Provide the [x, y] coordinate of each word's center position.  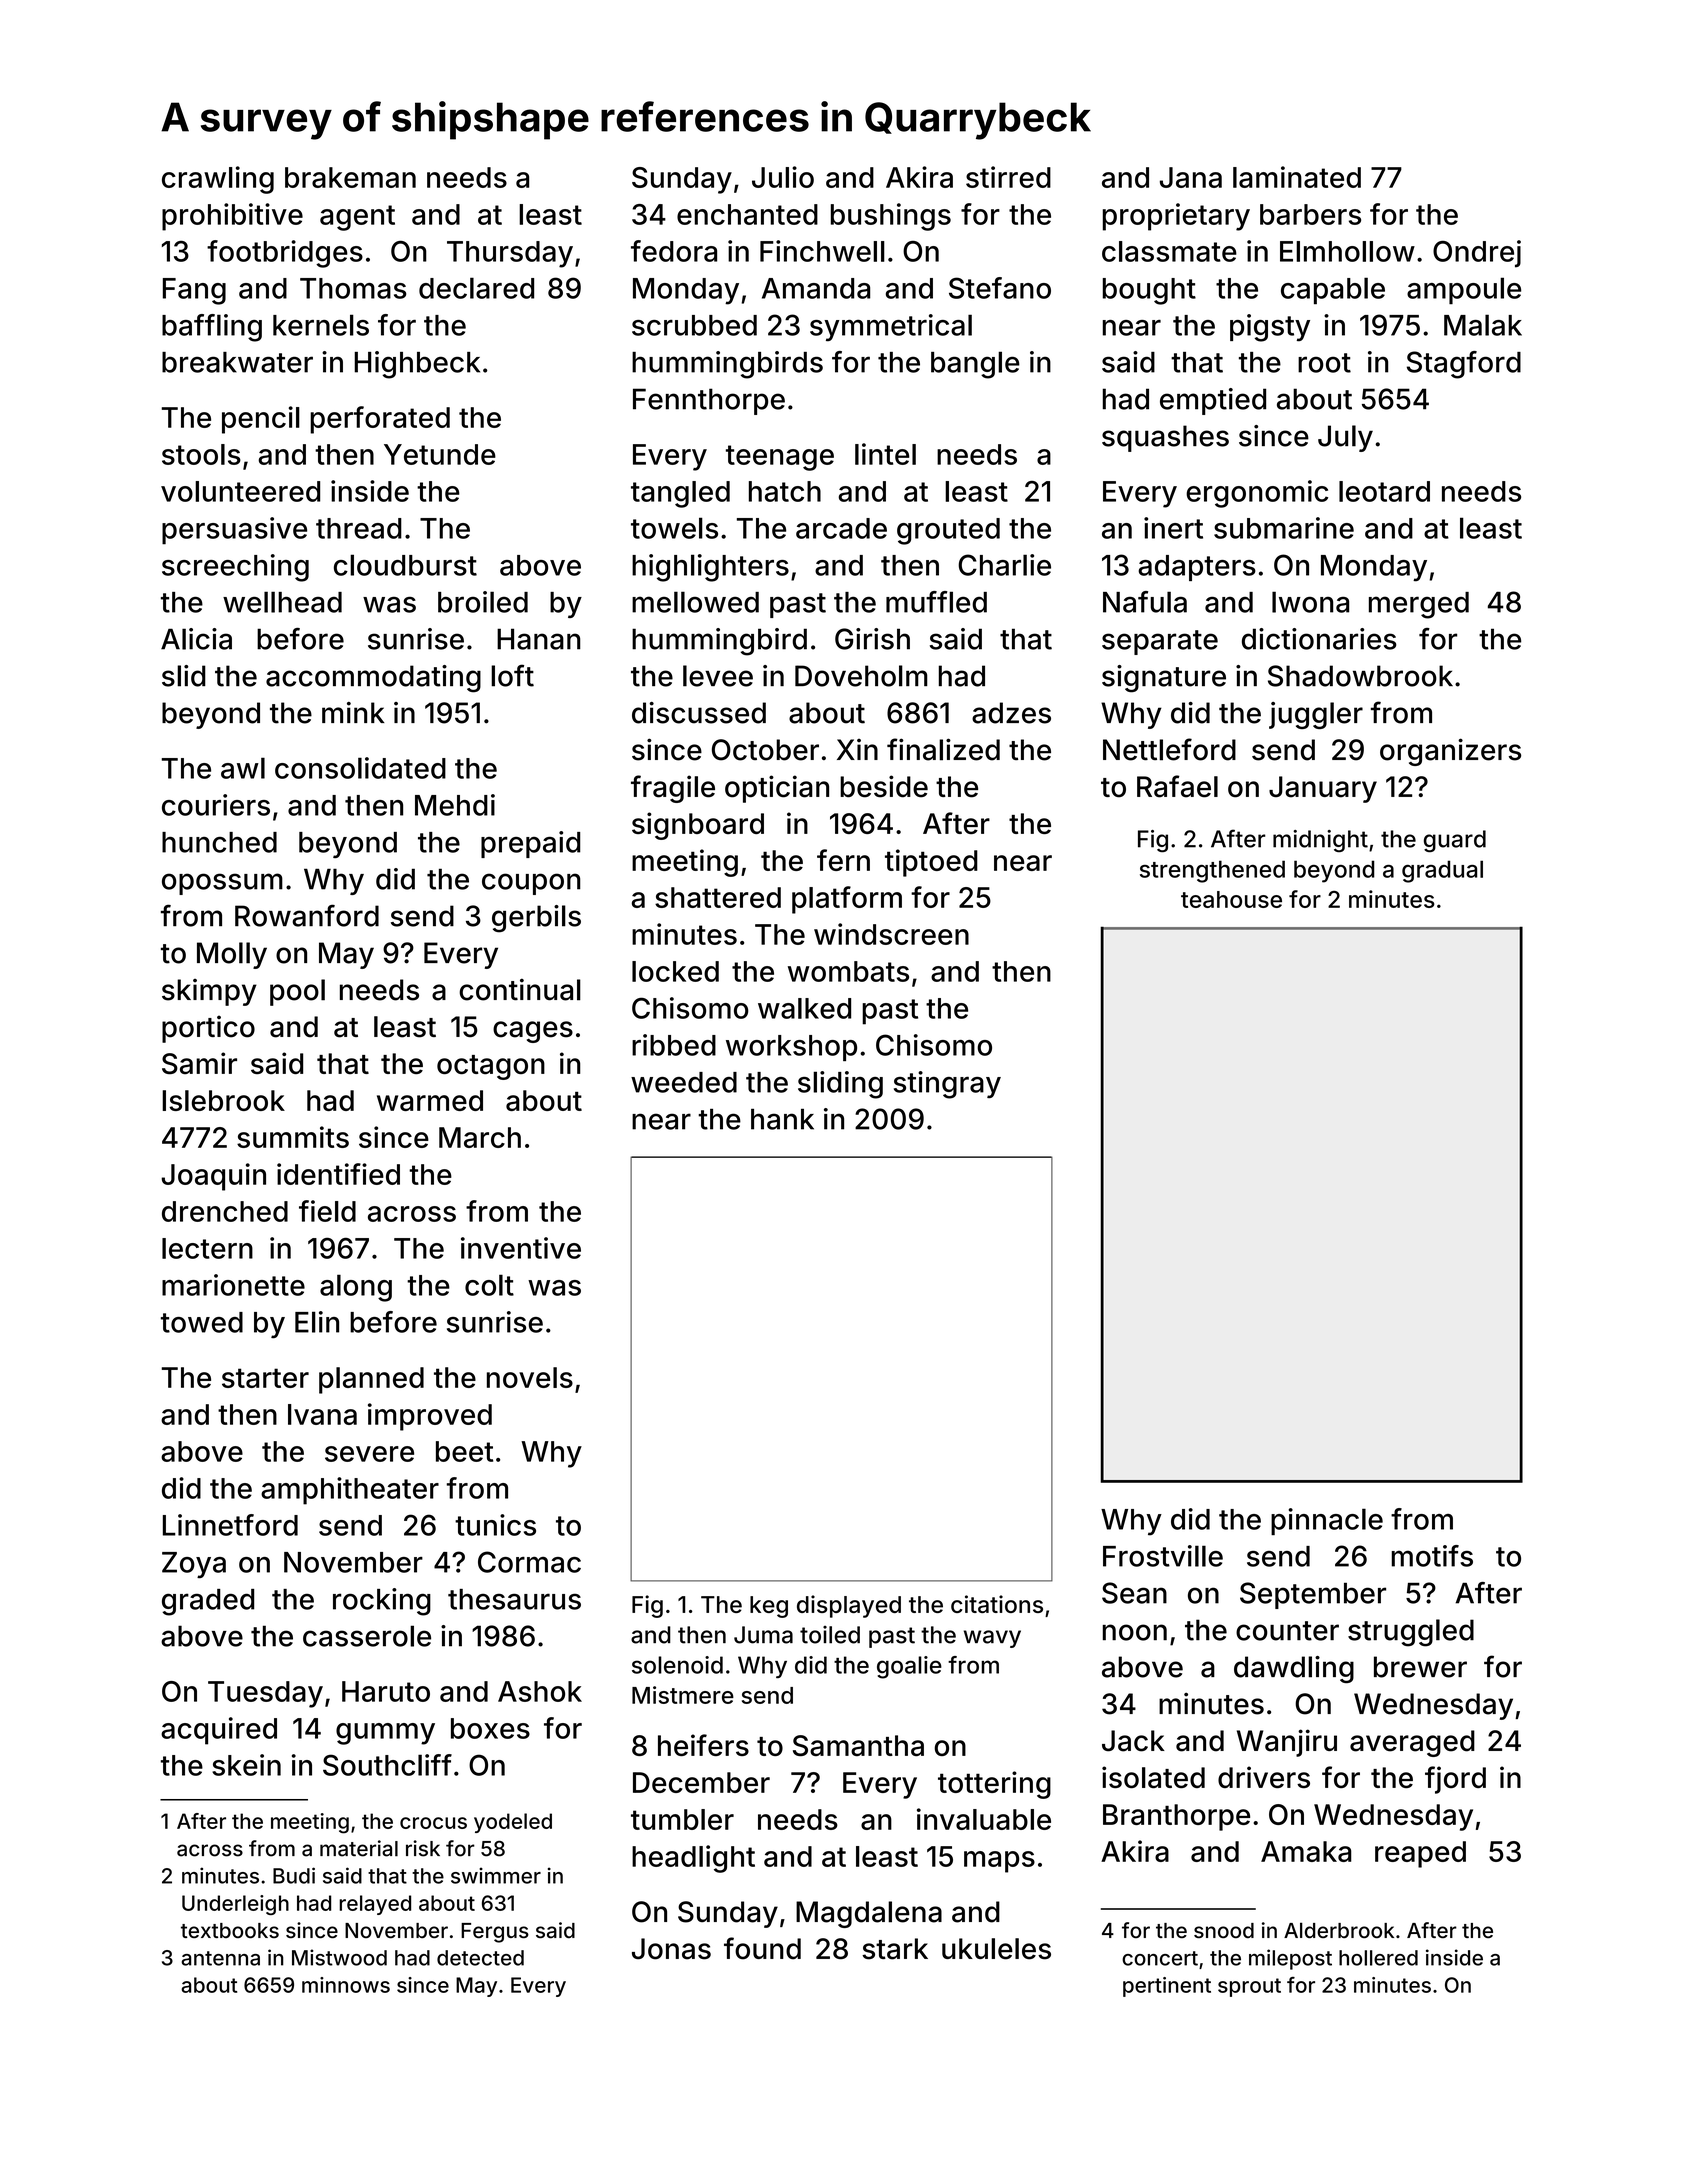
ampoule [1464, 290]
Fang [194, 291]
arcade [841, 528]
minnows [346, 1985]
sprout [1249, 1987]
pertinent [1167, 1987]
